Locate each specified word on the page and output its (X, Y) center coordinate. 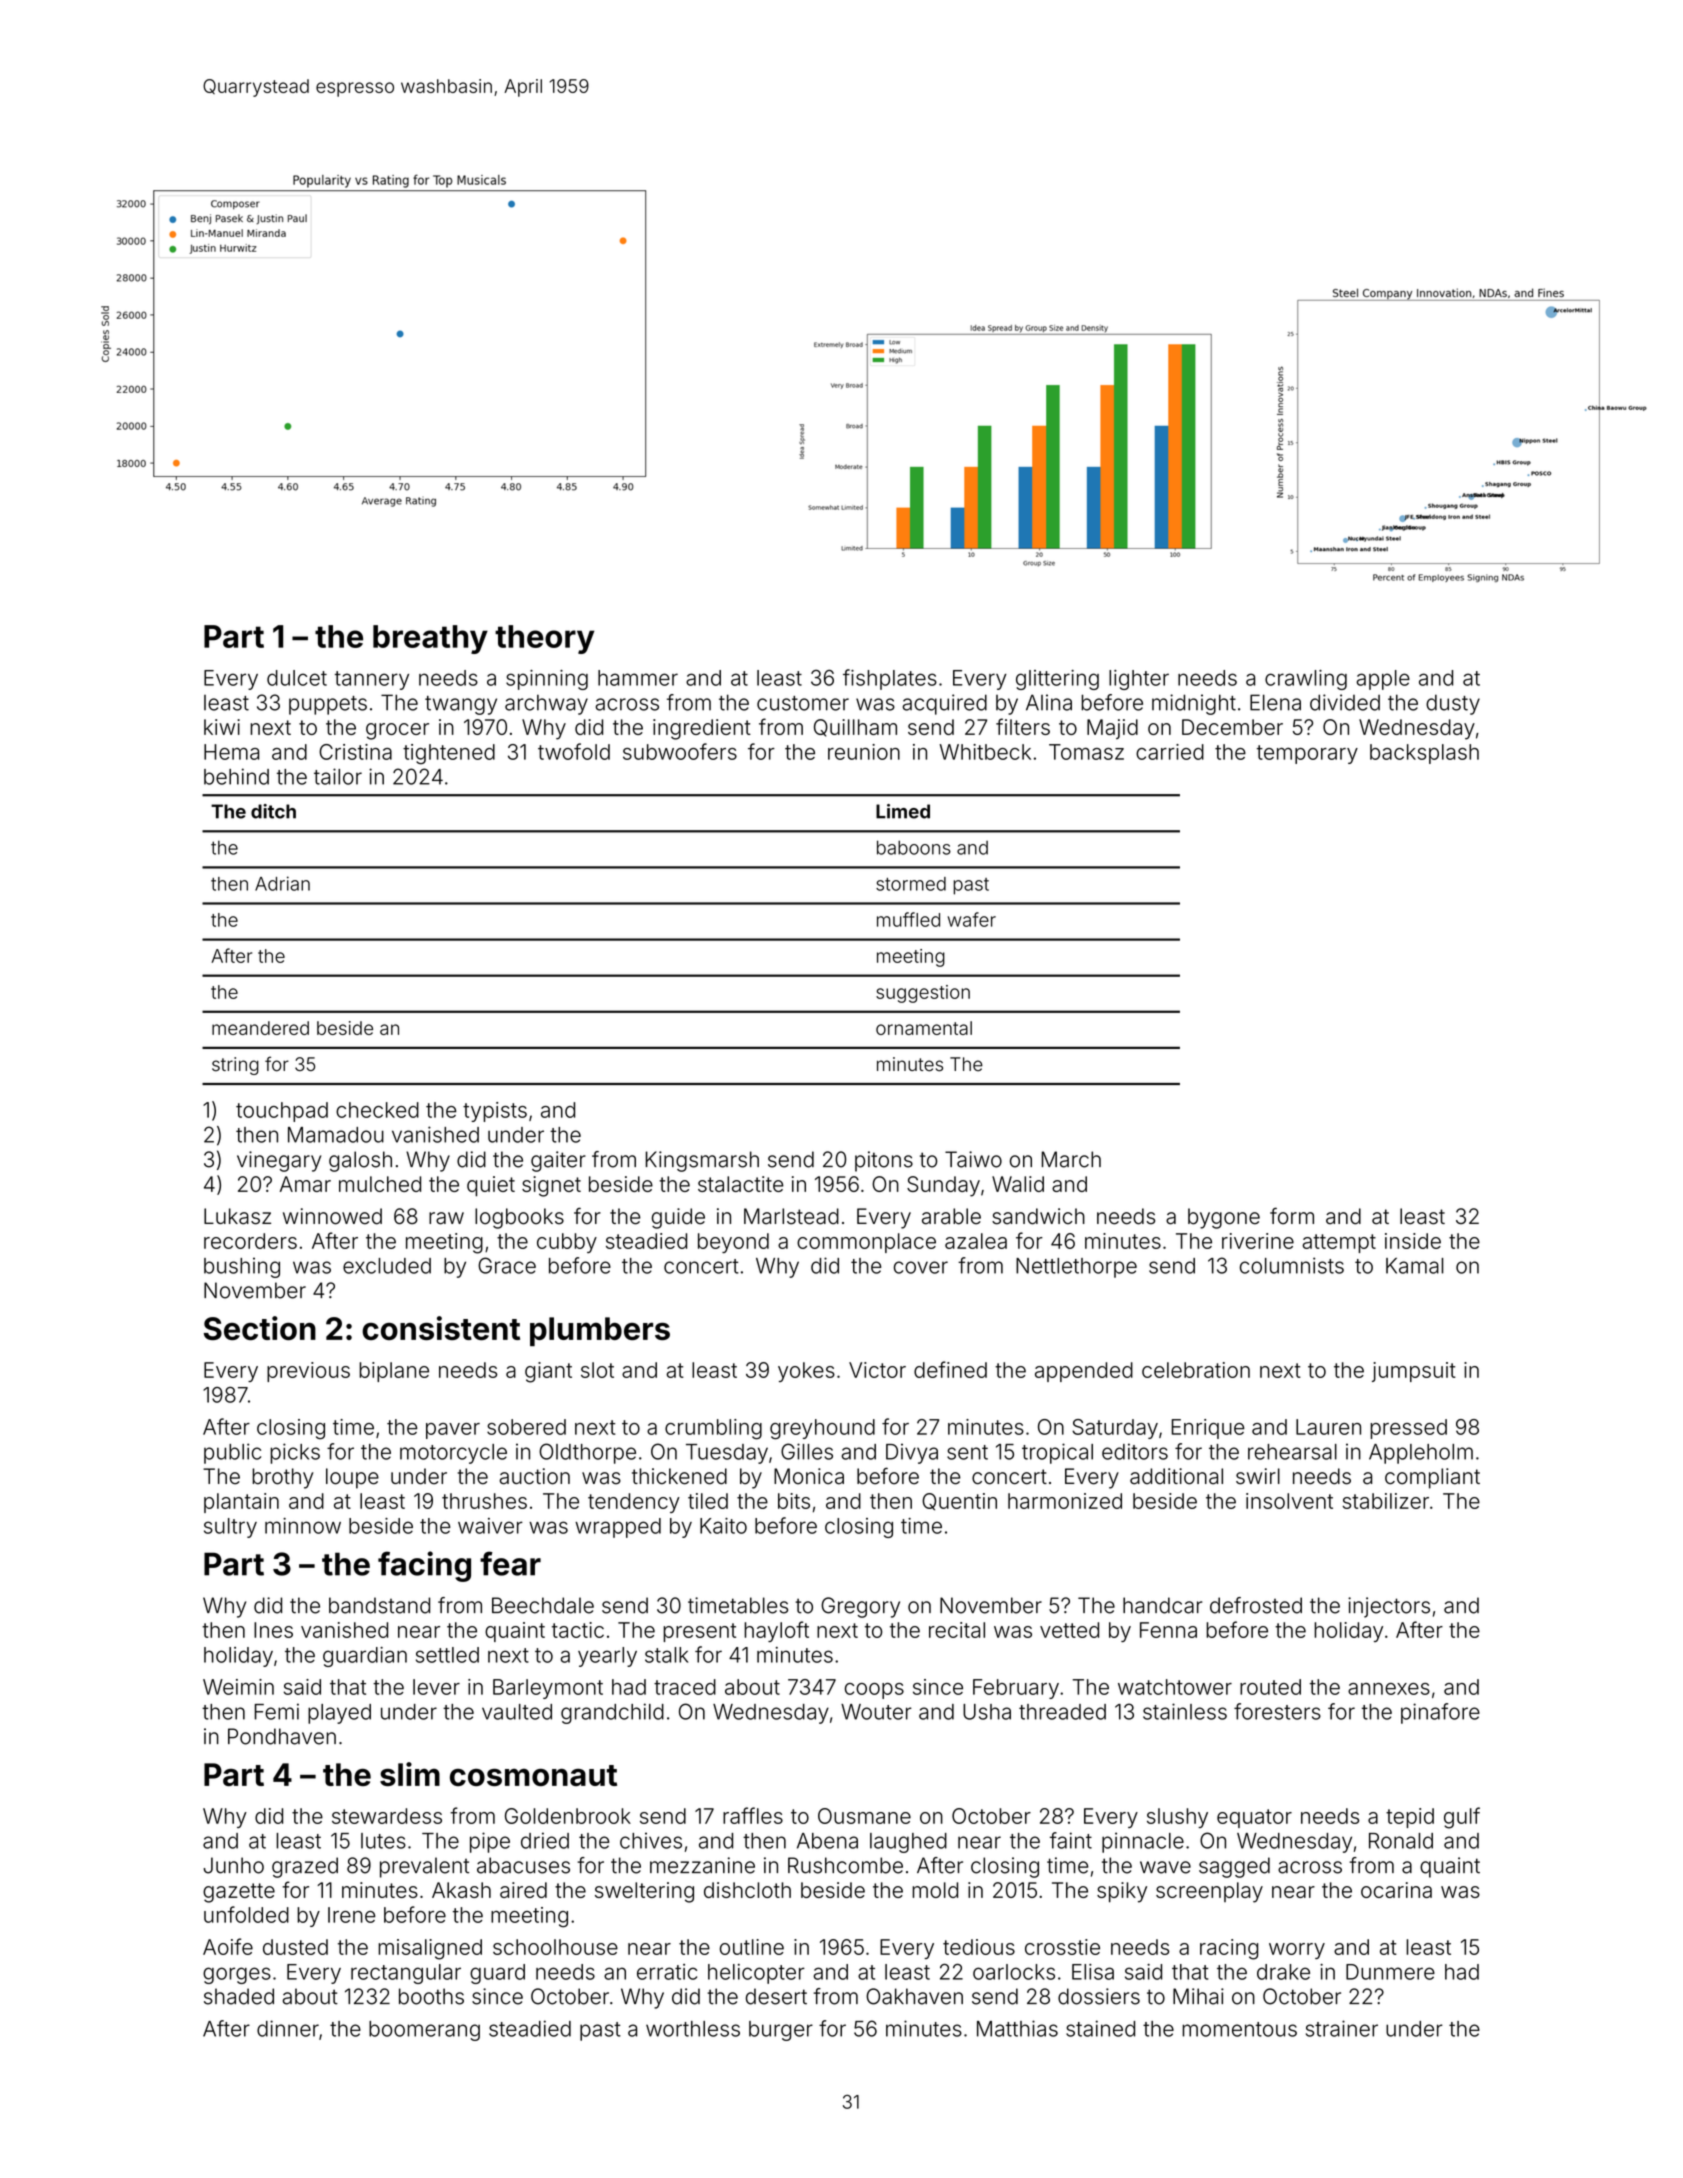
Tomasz (1086, 752)
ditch (273, 811)
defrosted (1256, 1605)
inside (1413, 1241)
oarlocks (1014, 1972)
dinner (288, 2028)
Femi (277, 1711)
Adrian (282, 883)
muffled (908, 919)
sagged (1234, 1867)
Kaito (723, 1526)
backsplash (1424, 754)
